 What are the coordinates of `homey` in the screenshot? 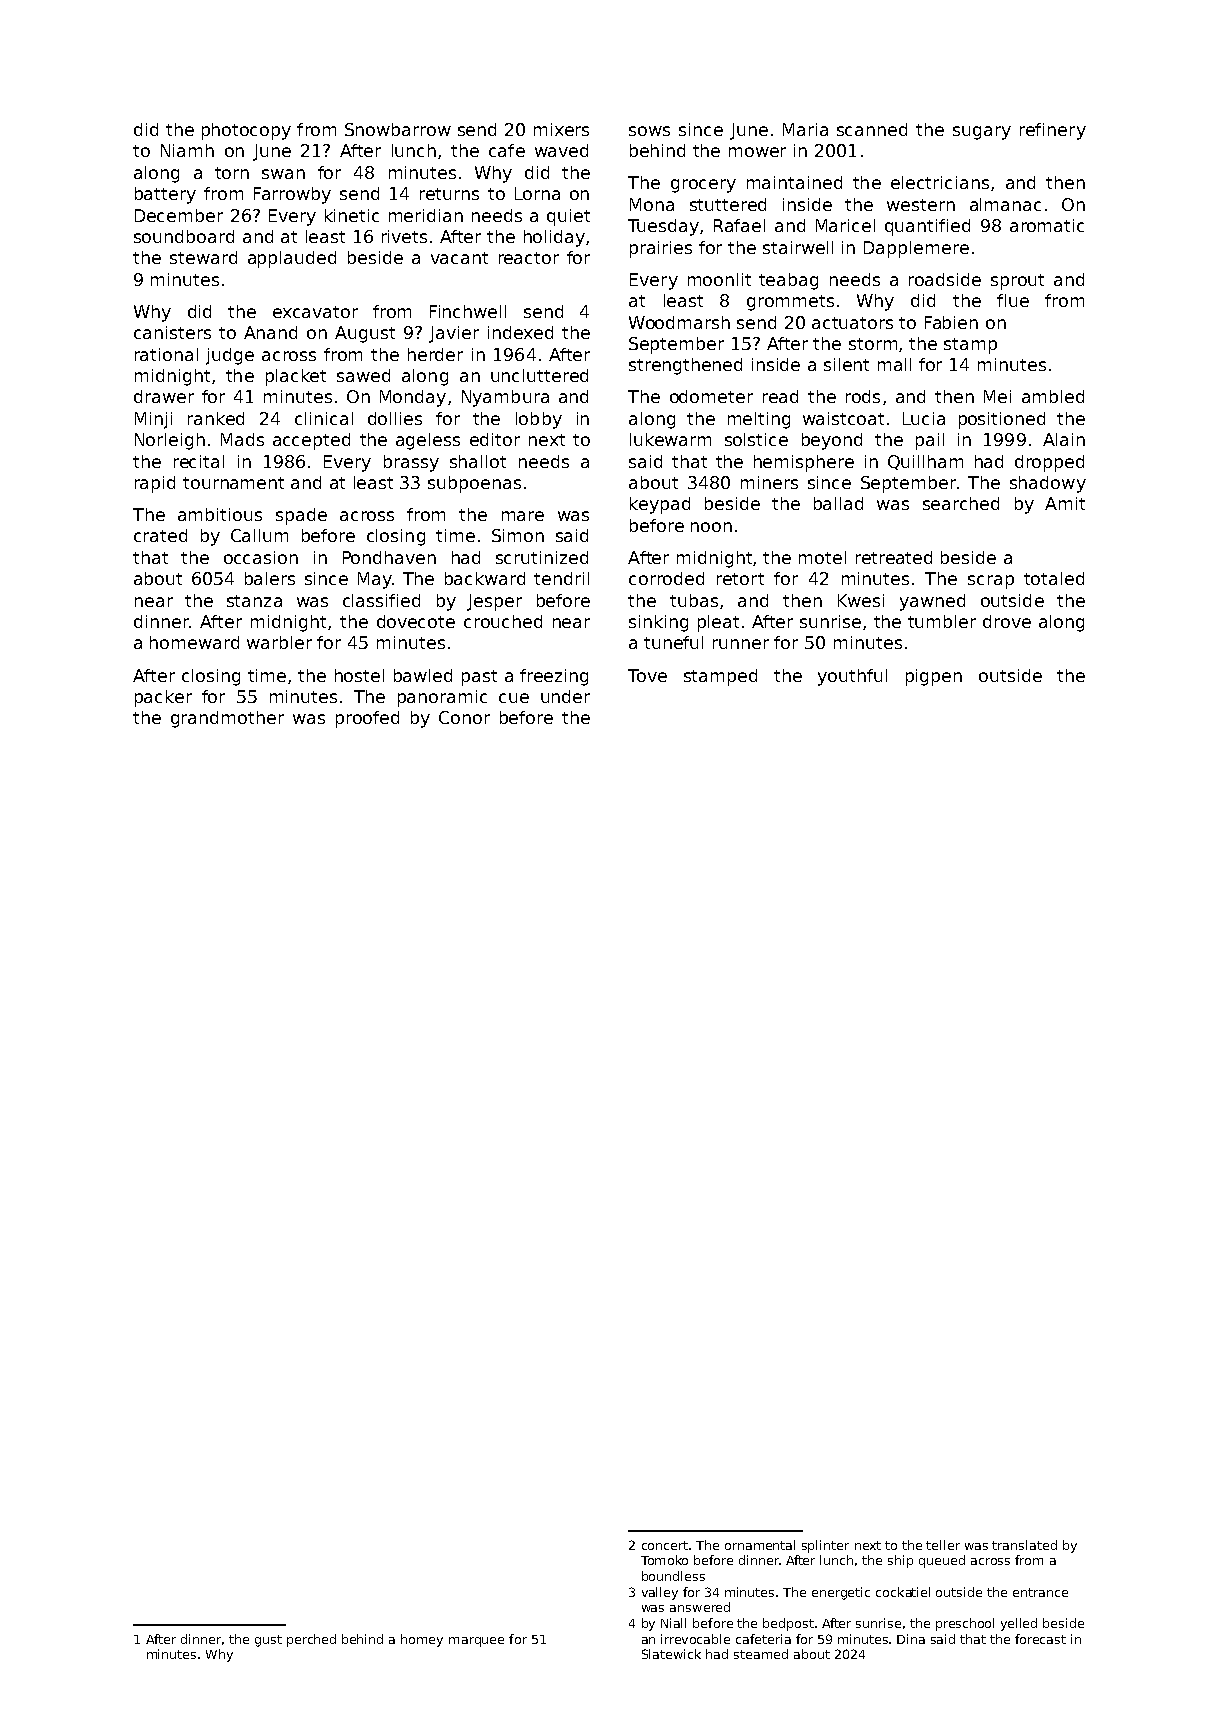 It's located at (422, 1640).
